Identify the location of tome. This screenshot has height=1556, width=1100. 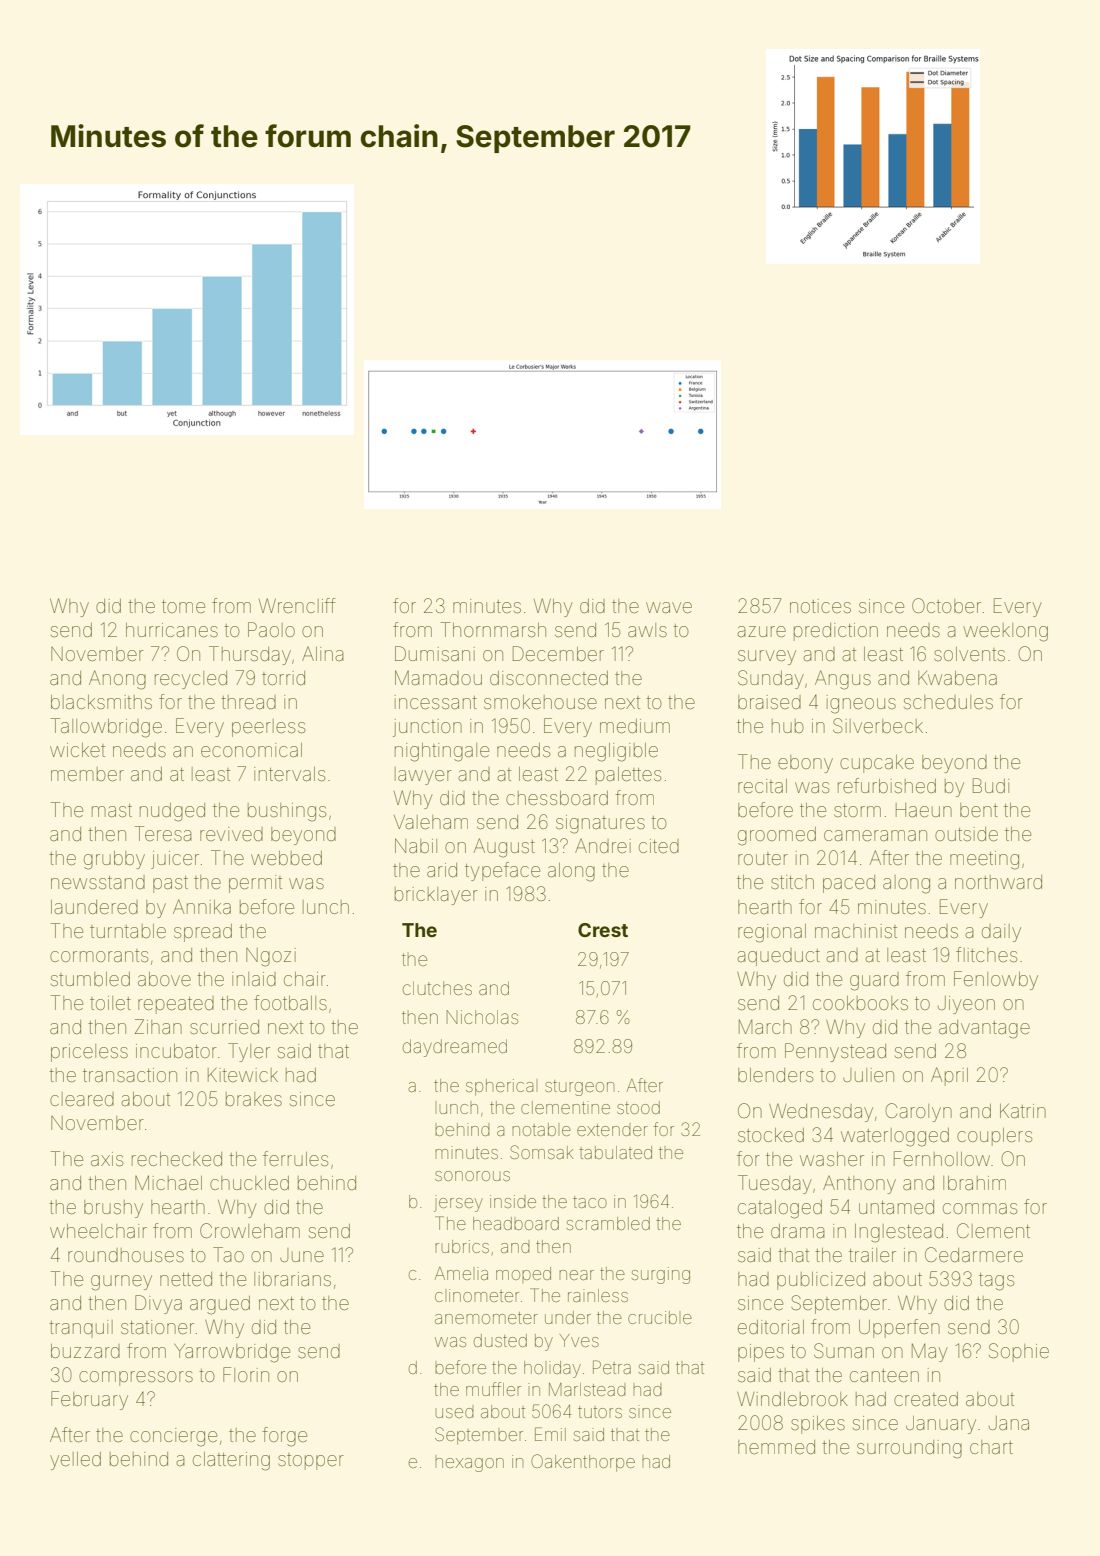
(183, 606).
